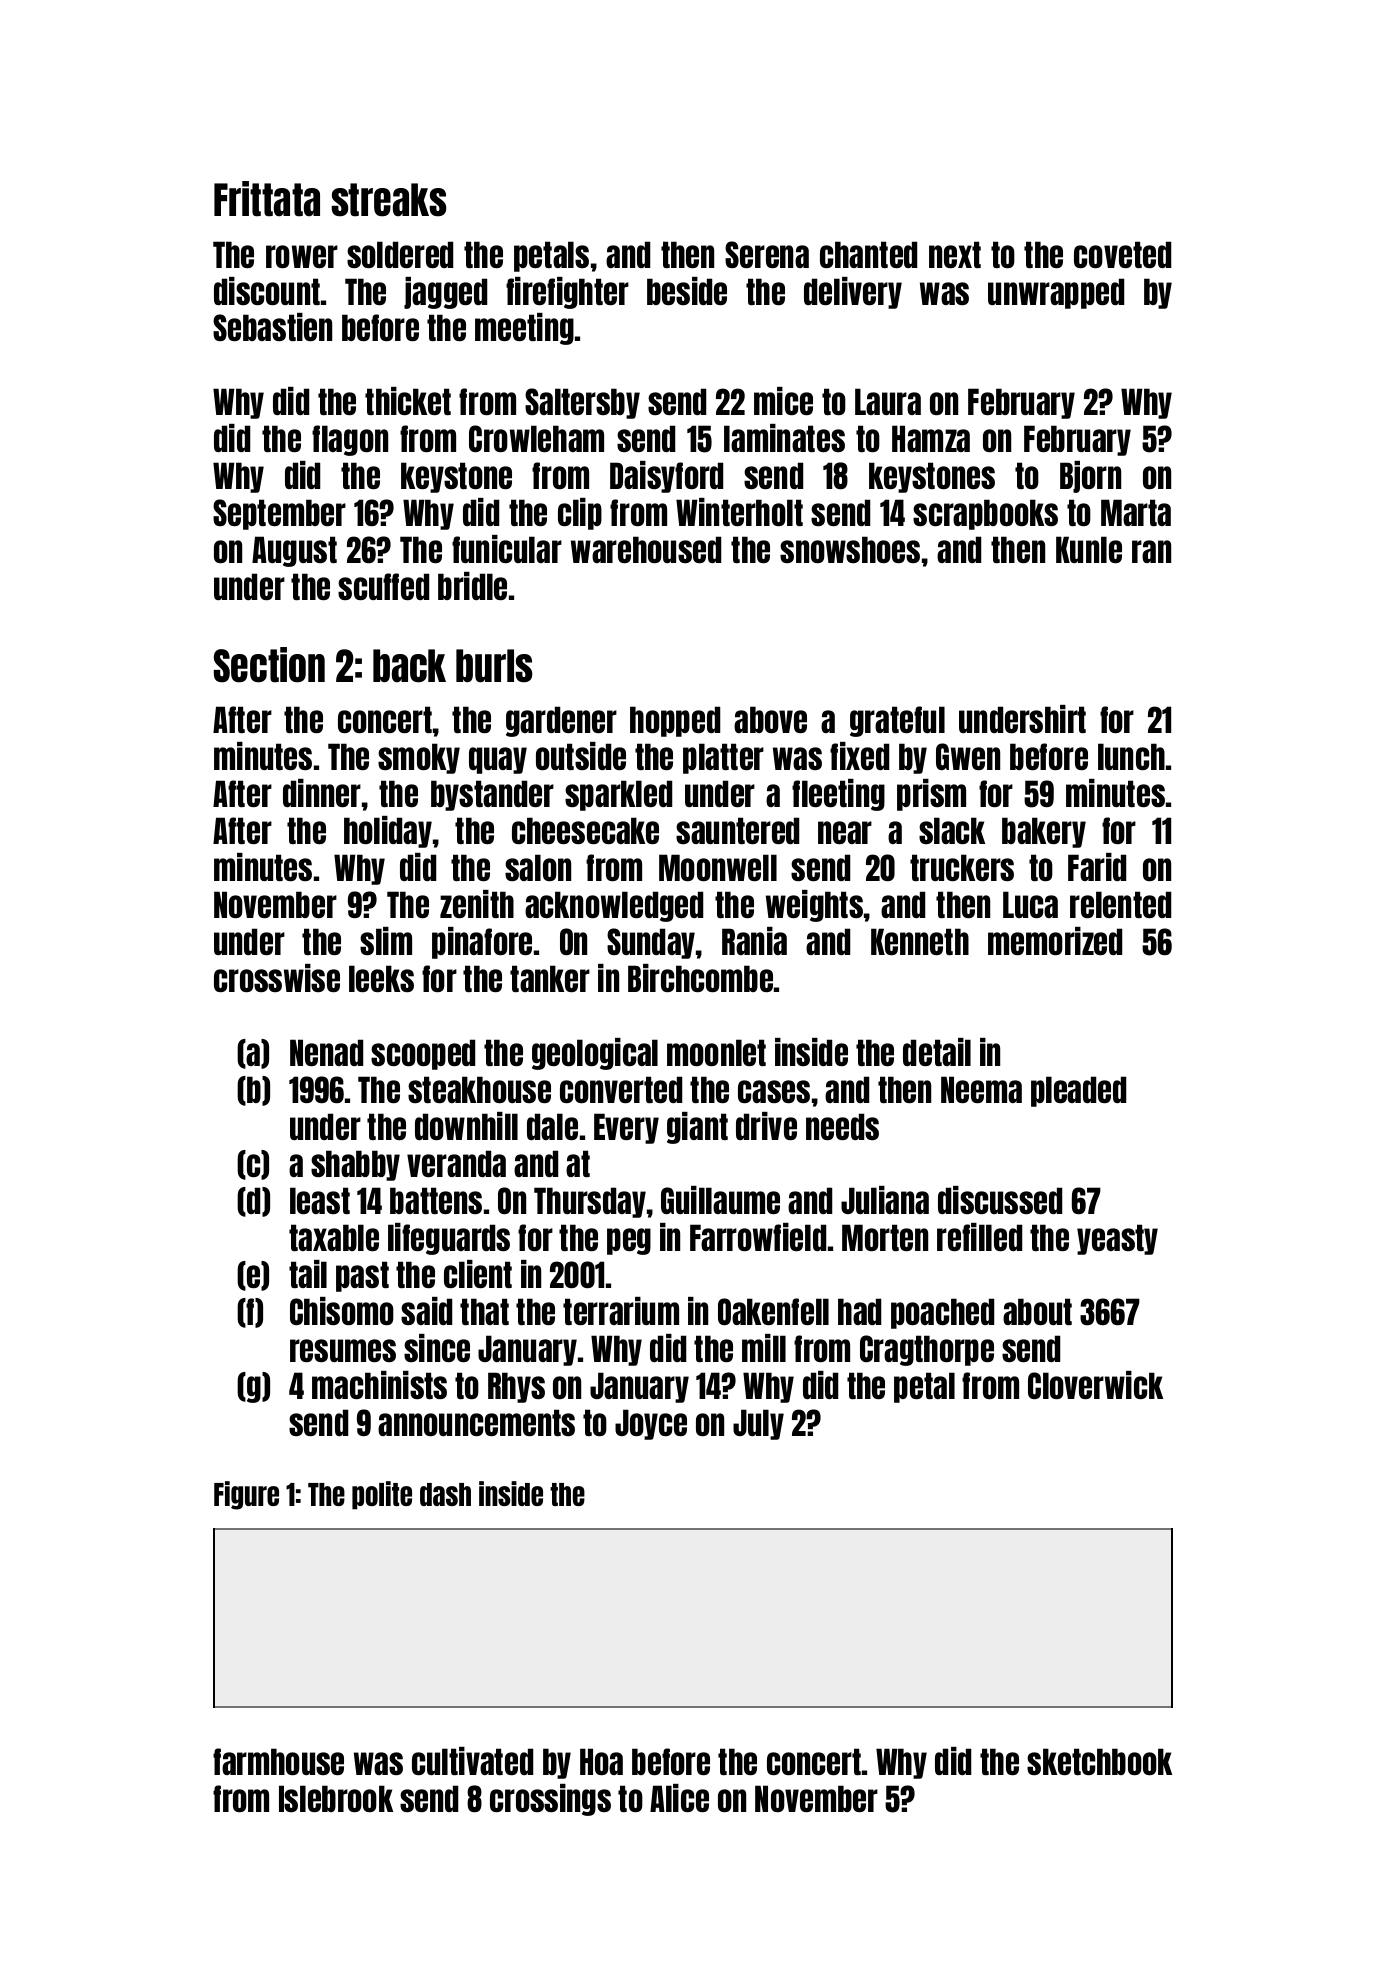 This screenshot has height=1969, width=1386. What do you see at coordinates (784, 438) in the screenshot?
I see `laminates` at bounding box center [784, 438].
